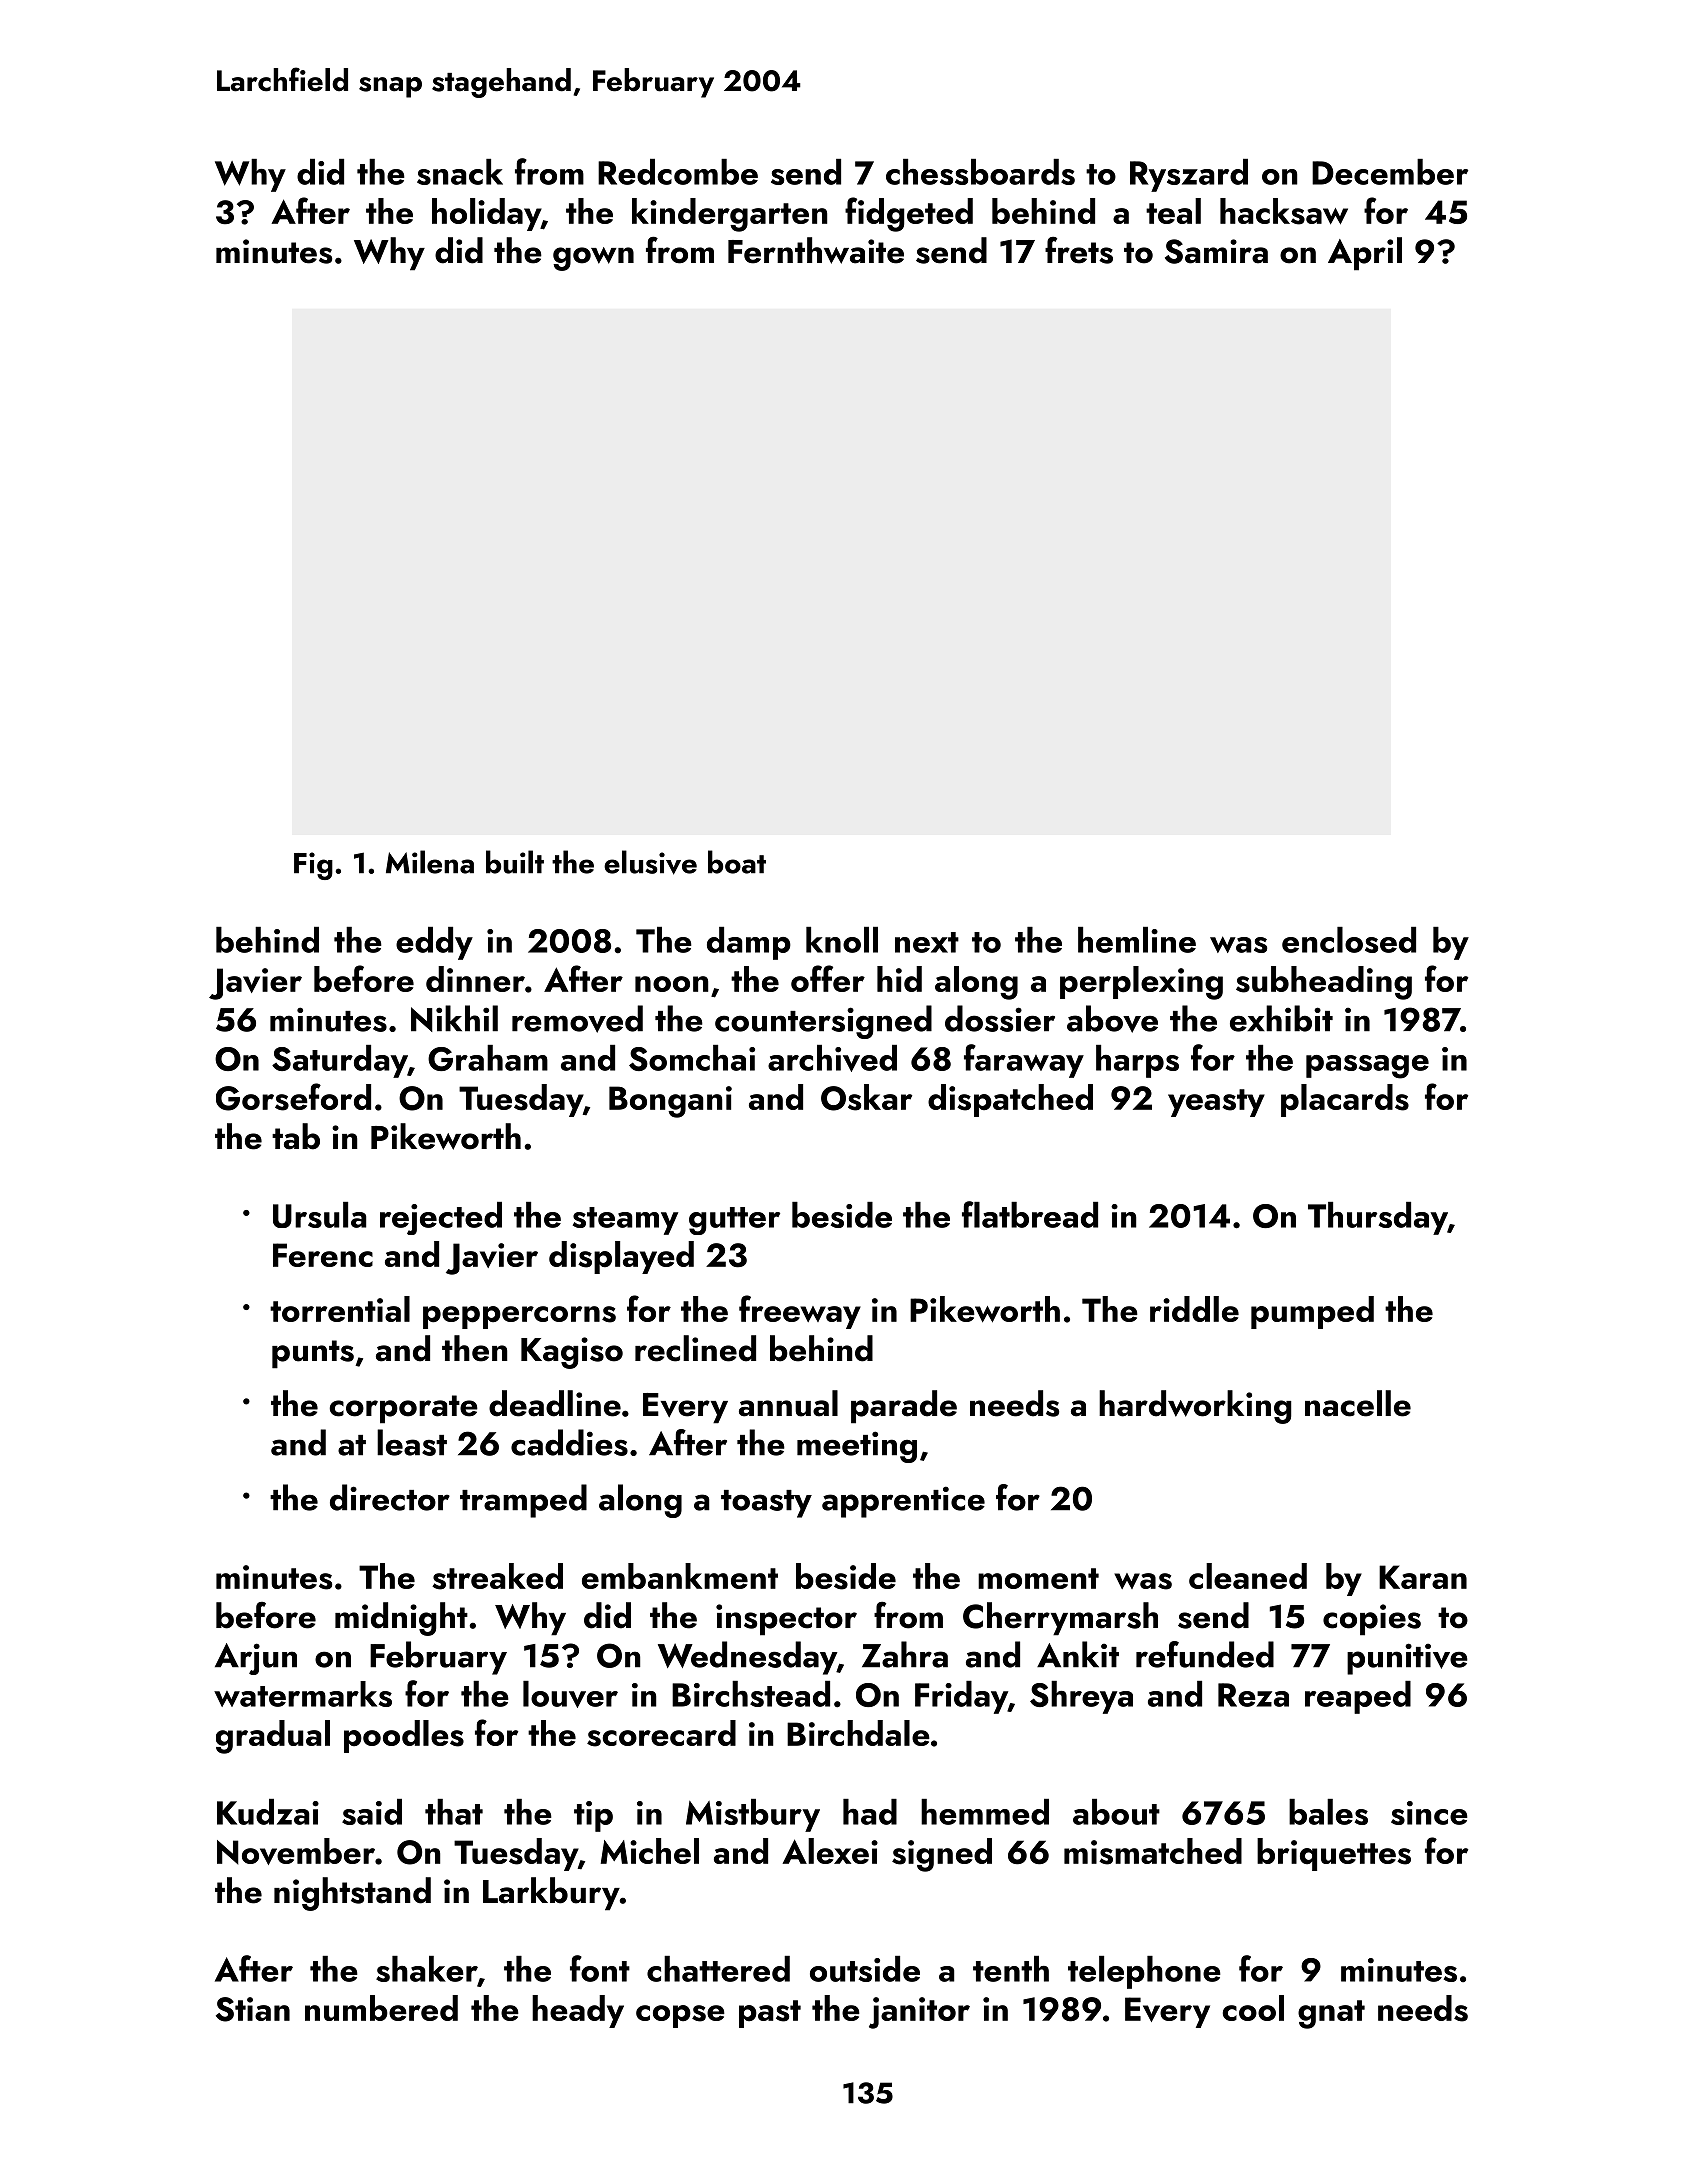 This document has width=1683, height=2178. What do you see at coordinates (256, 1659) in the document?
I see `Arjun` at bounding box center [256, 1659].
